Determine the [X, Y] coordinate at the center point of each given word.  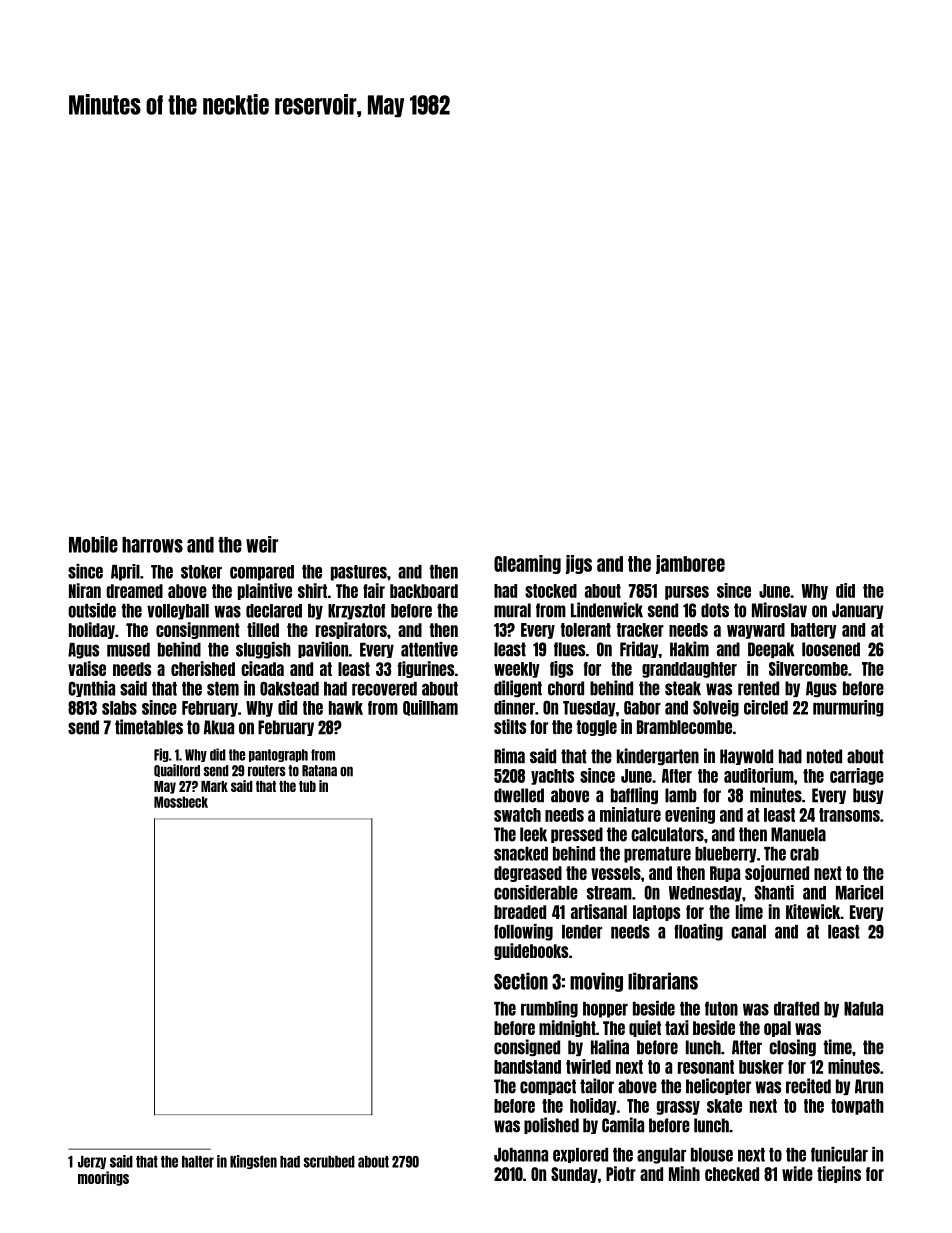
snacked [521, 854]
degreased [528, 874]
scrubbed [329, 1162]
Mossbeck [181, 802]
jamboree [690, 564]
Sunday [574, 1175]
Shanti [774, 892]
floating [698, 932]
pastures [359, 573]
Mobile [93, 544]
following [523, 932]
